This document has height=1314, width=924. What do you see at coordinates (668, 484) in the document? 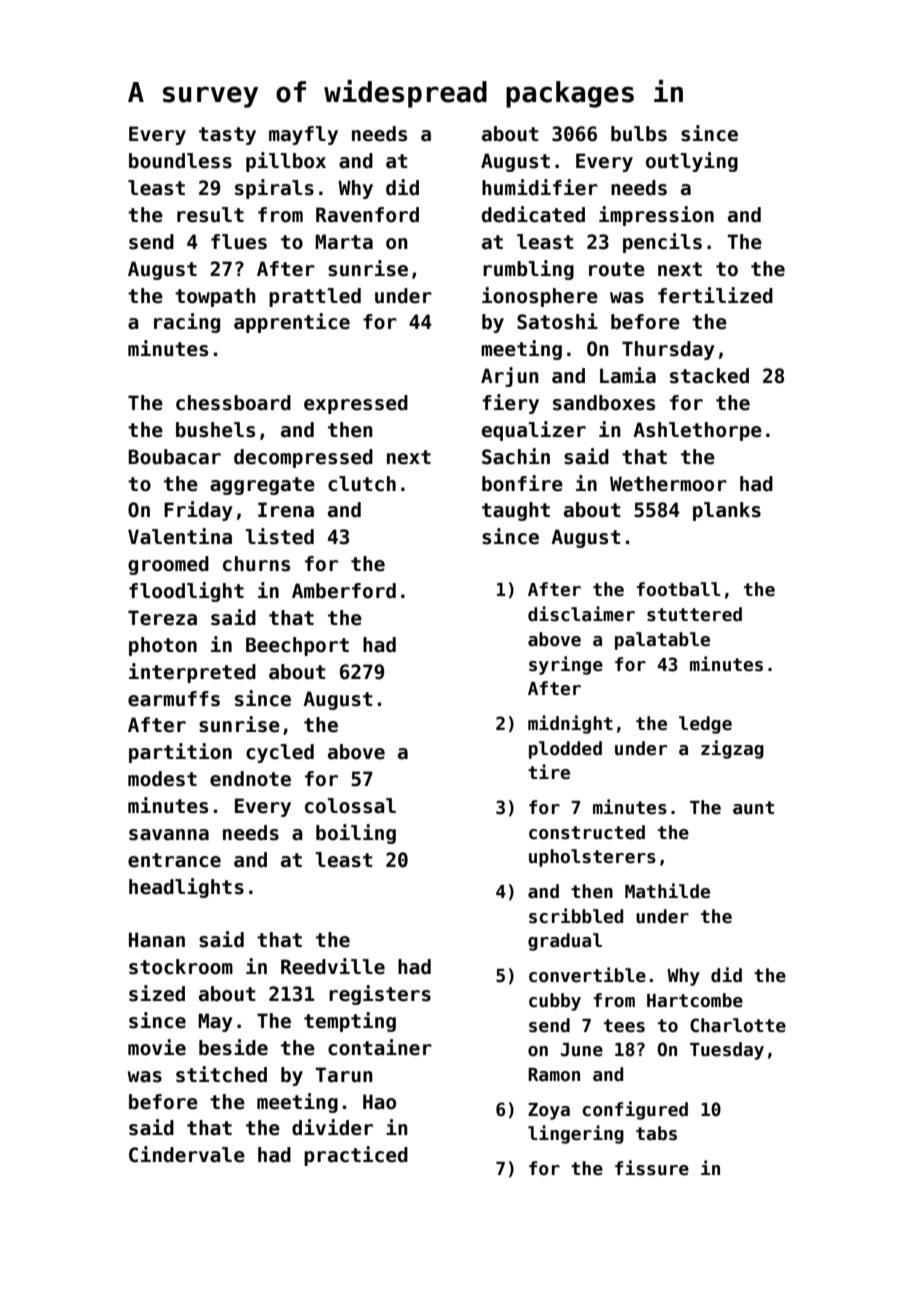
I see `Wethermoor` at bounding box center [668, 484].
